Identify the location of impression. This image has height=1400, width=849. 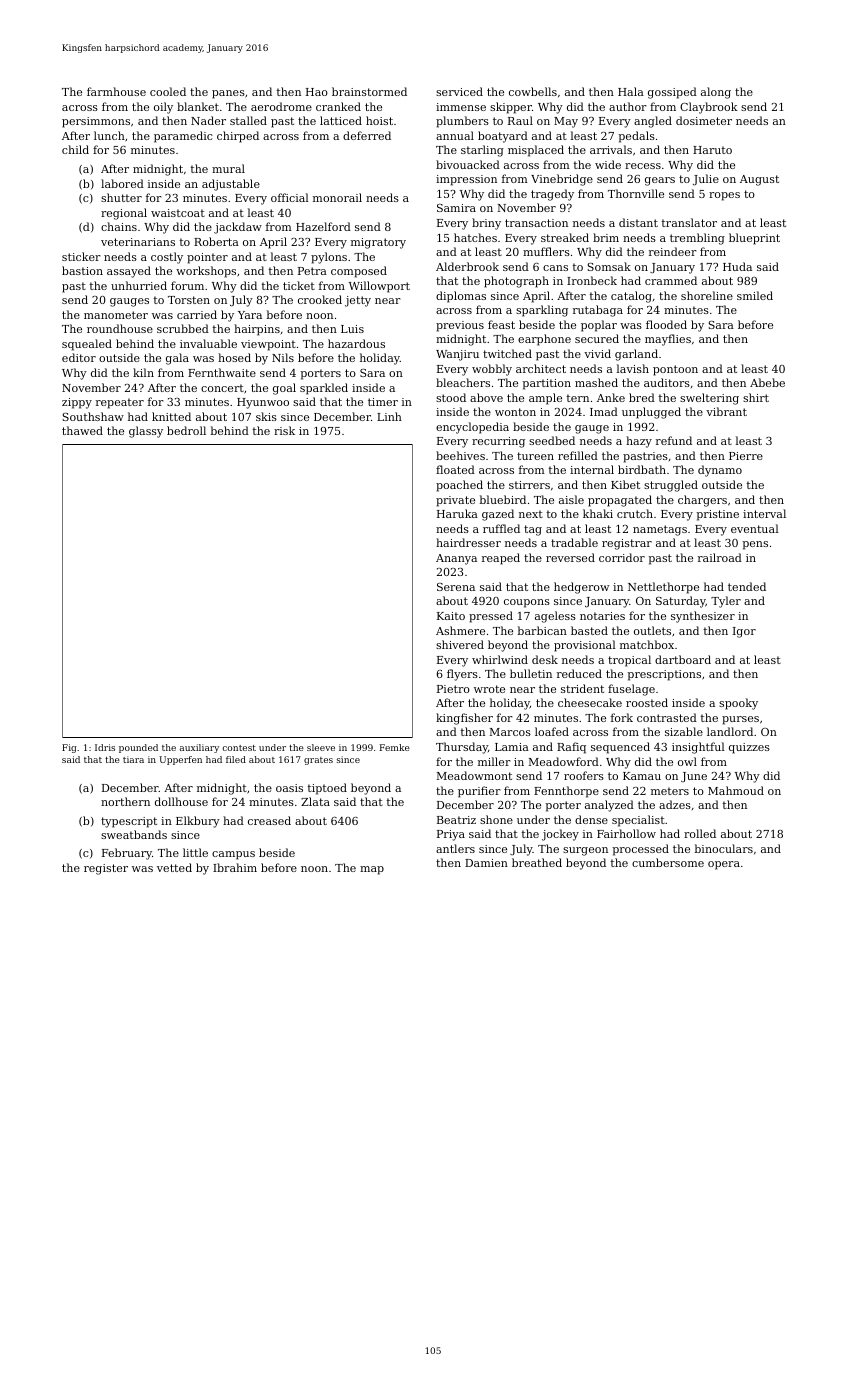
(466, 180).
